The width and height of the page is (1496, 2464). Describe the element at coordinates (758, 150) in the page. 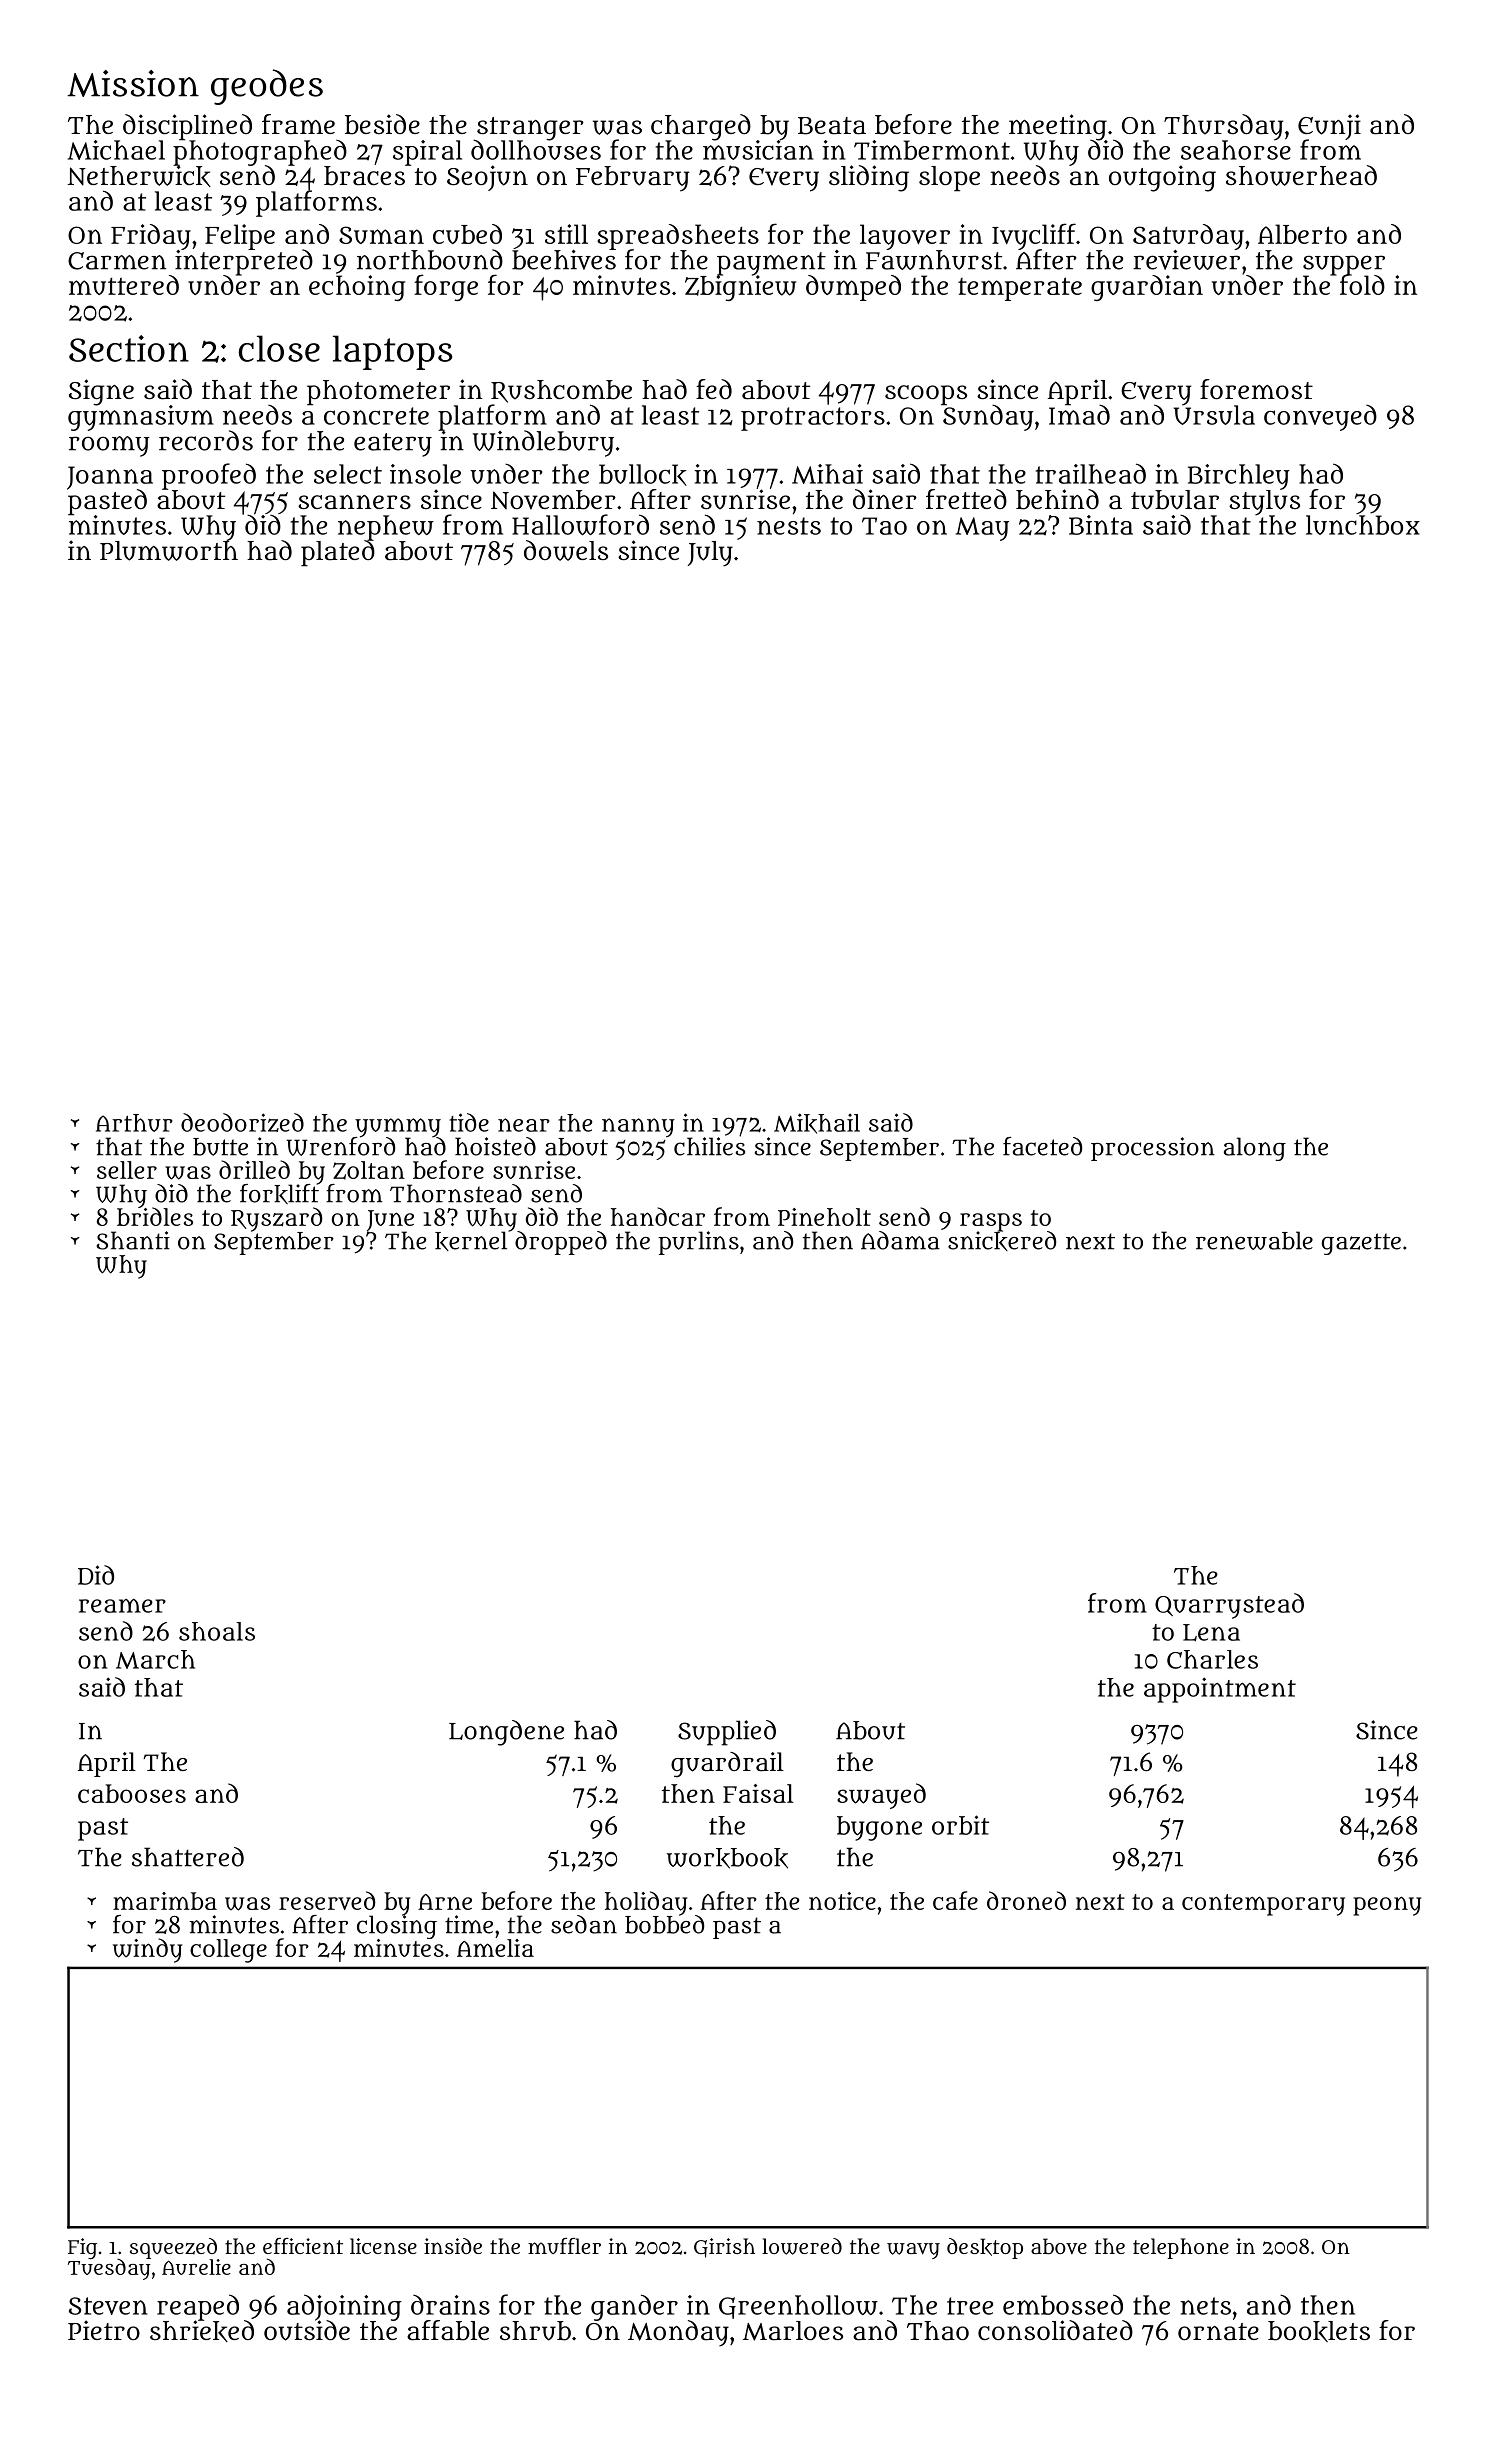

I see `musician` at that location.
